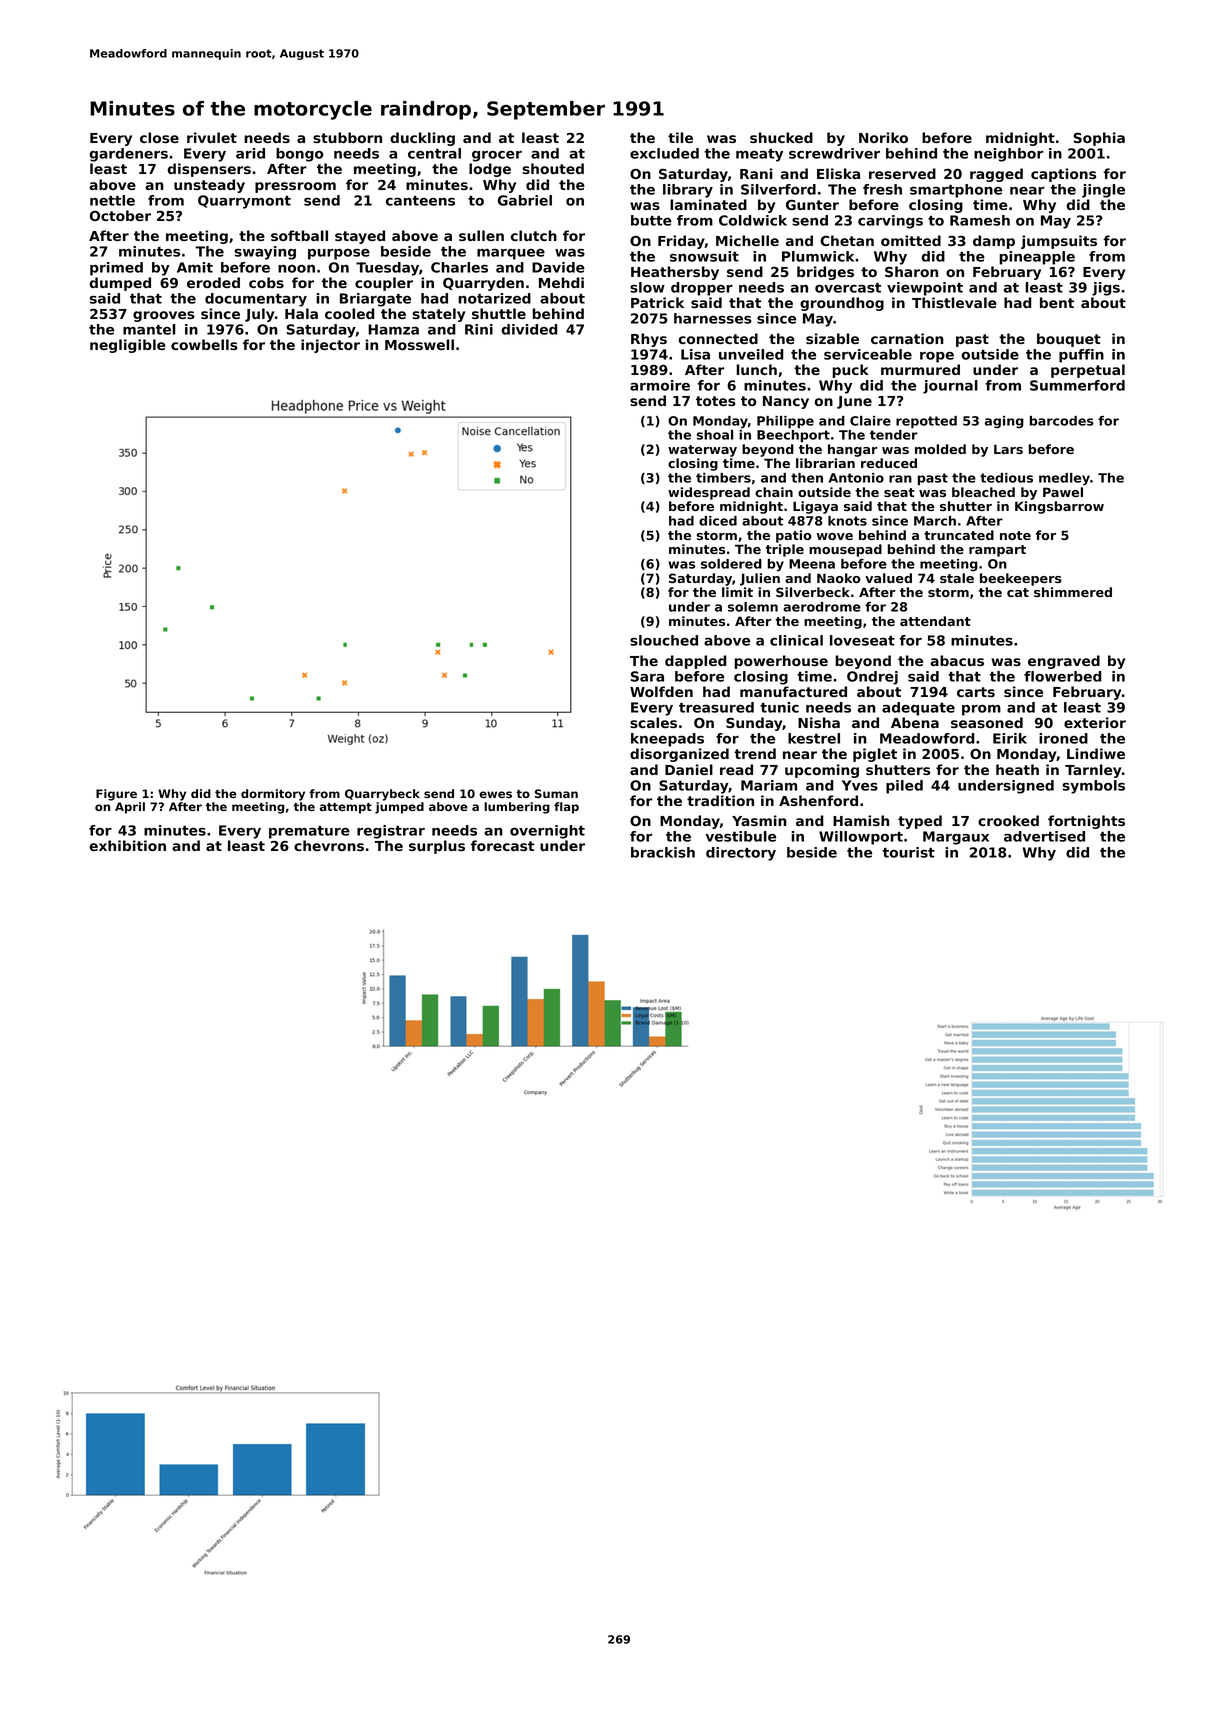 The height and width of the screenshot is (1718, 1215). Describe the element at coordinates (870, 421) in the screenshot. I see `Claire` at that location.
